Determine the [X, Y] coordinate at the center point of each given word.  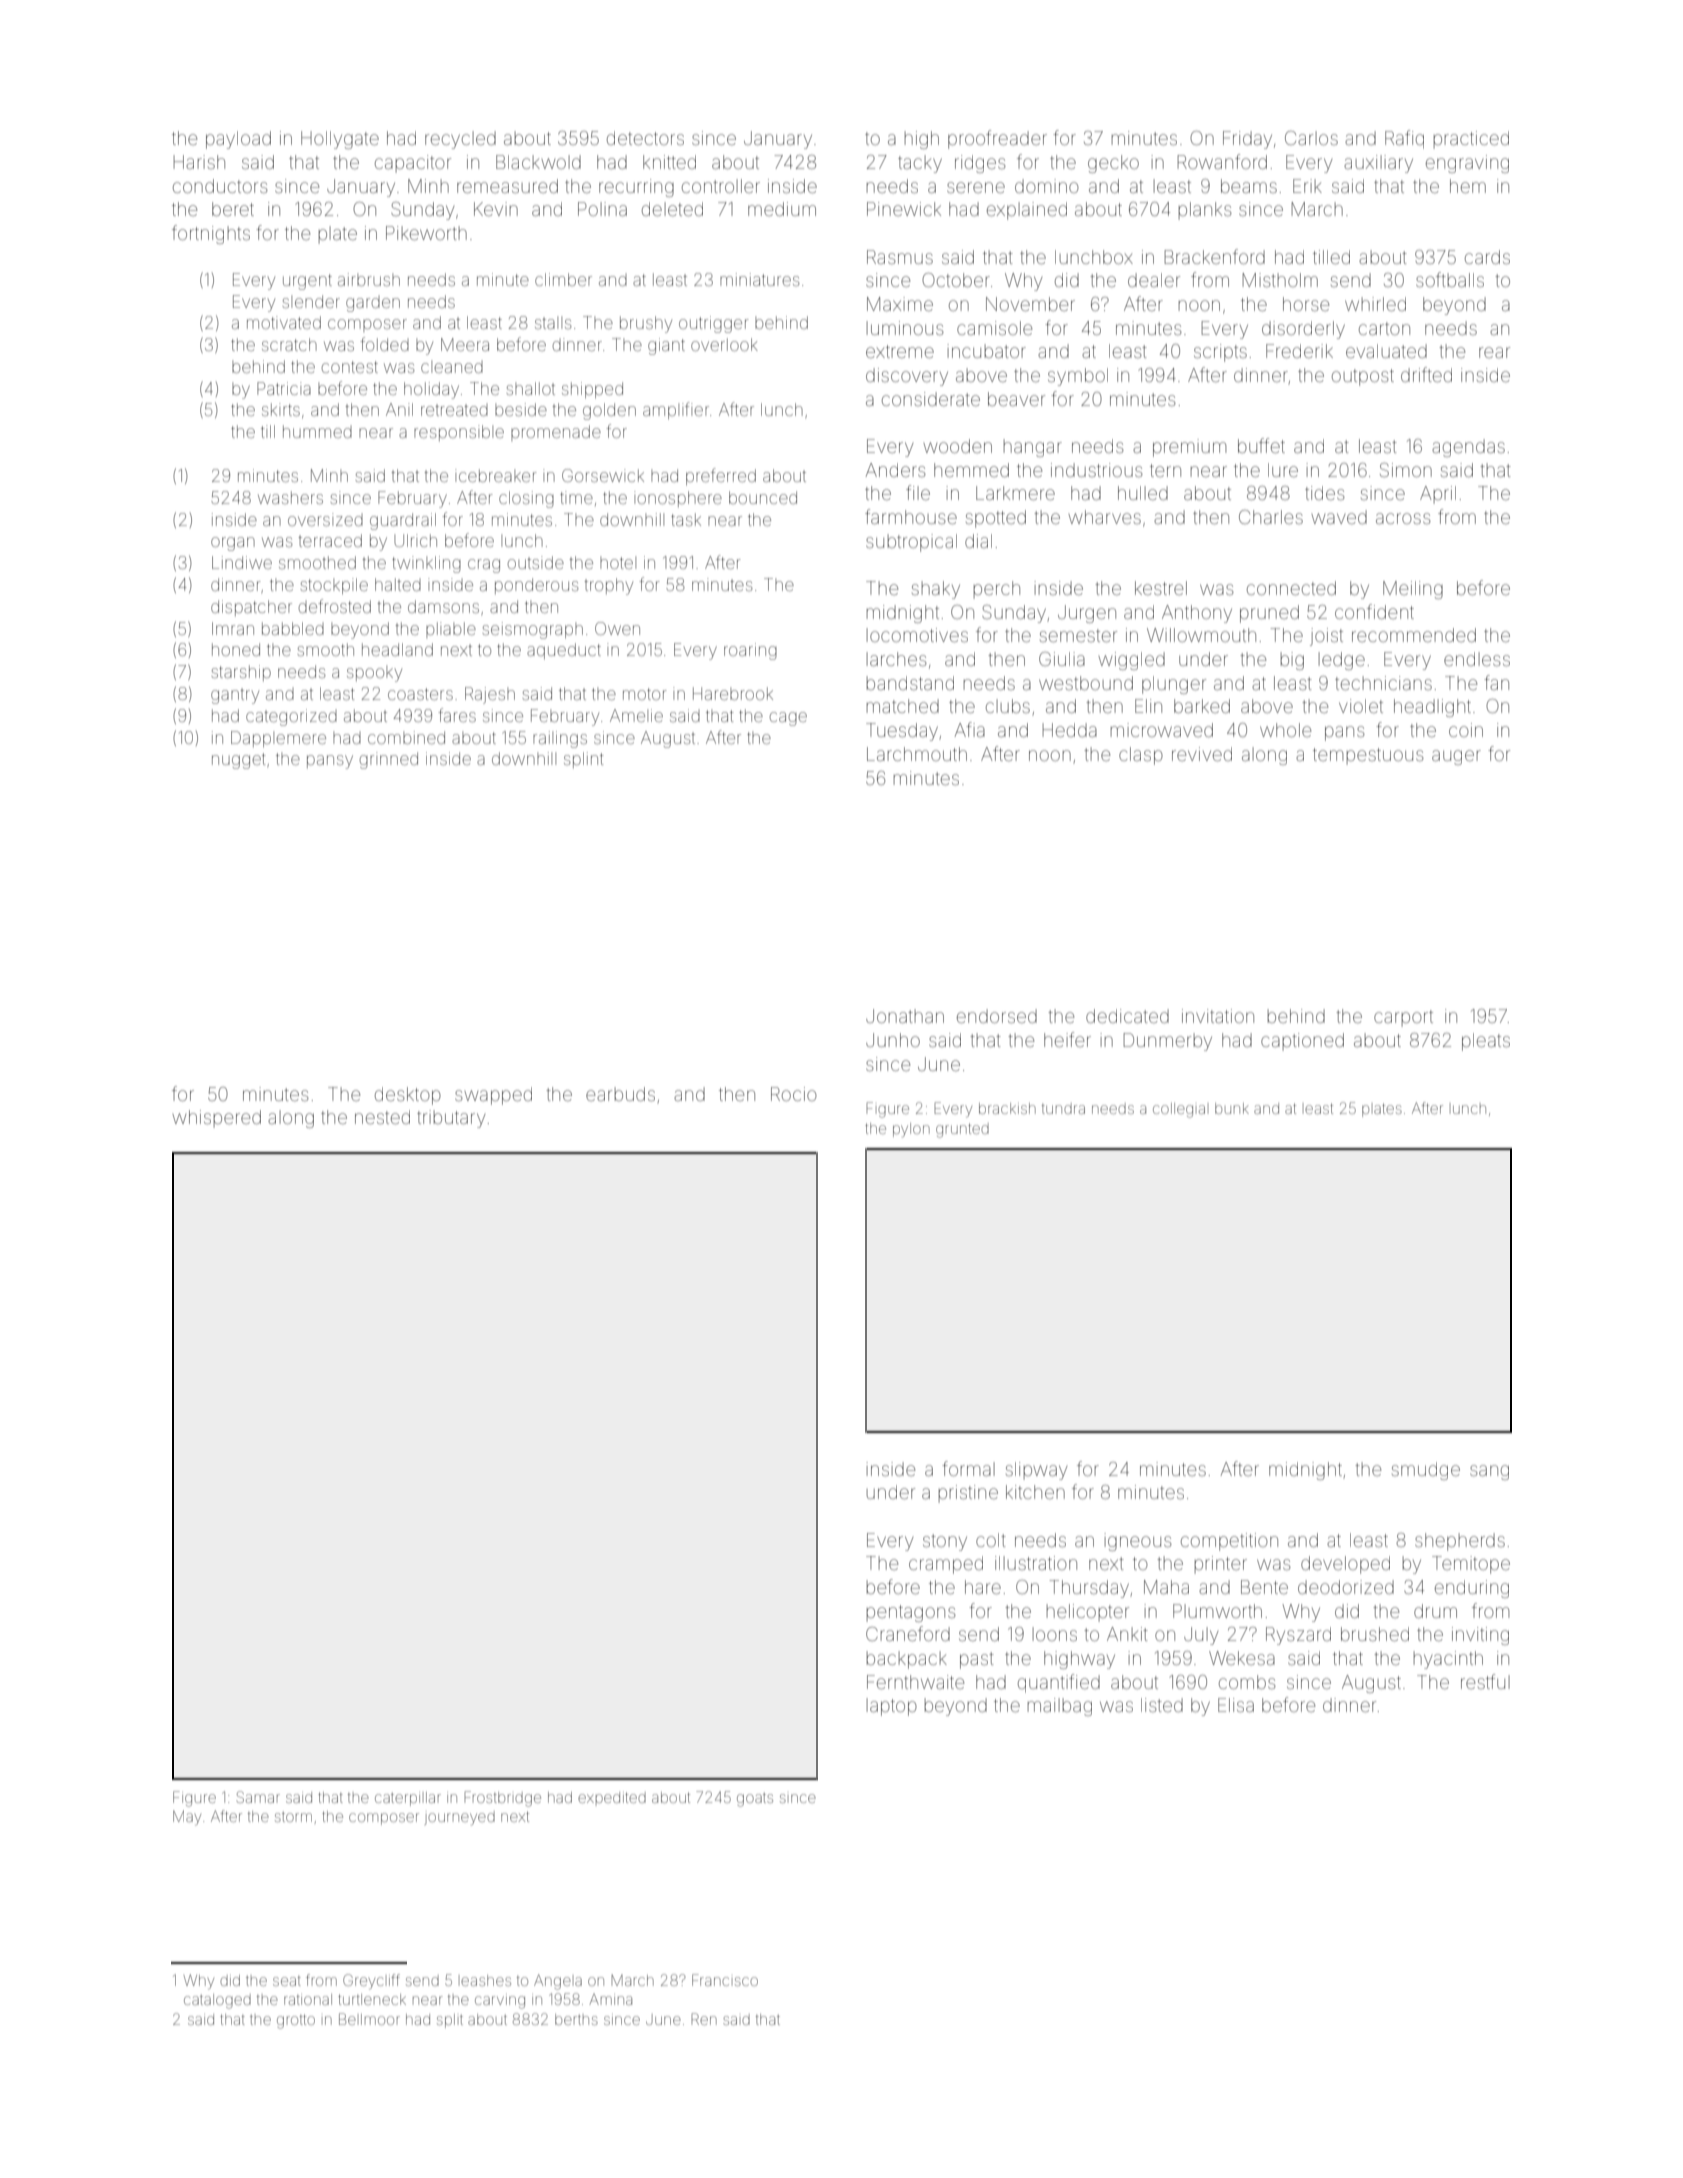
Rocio [793, 1094]
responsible [459, 433]
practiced [1471, 140]
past [977, 1660]
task [686, 519]
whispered [217, 1119]
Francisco [725, 1980]
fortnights [211, 234]
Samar [258, 1797]
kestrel [1161, 588]
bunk [1232, 1108]
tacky [920, 164]
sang [1489, 1472]
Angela [558, 1982]
